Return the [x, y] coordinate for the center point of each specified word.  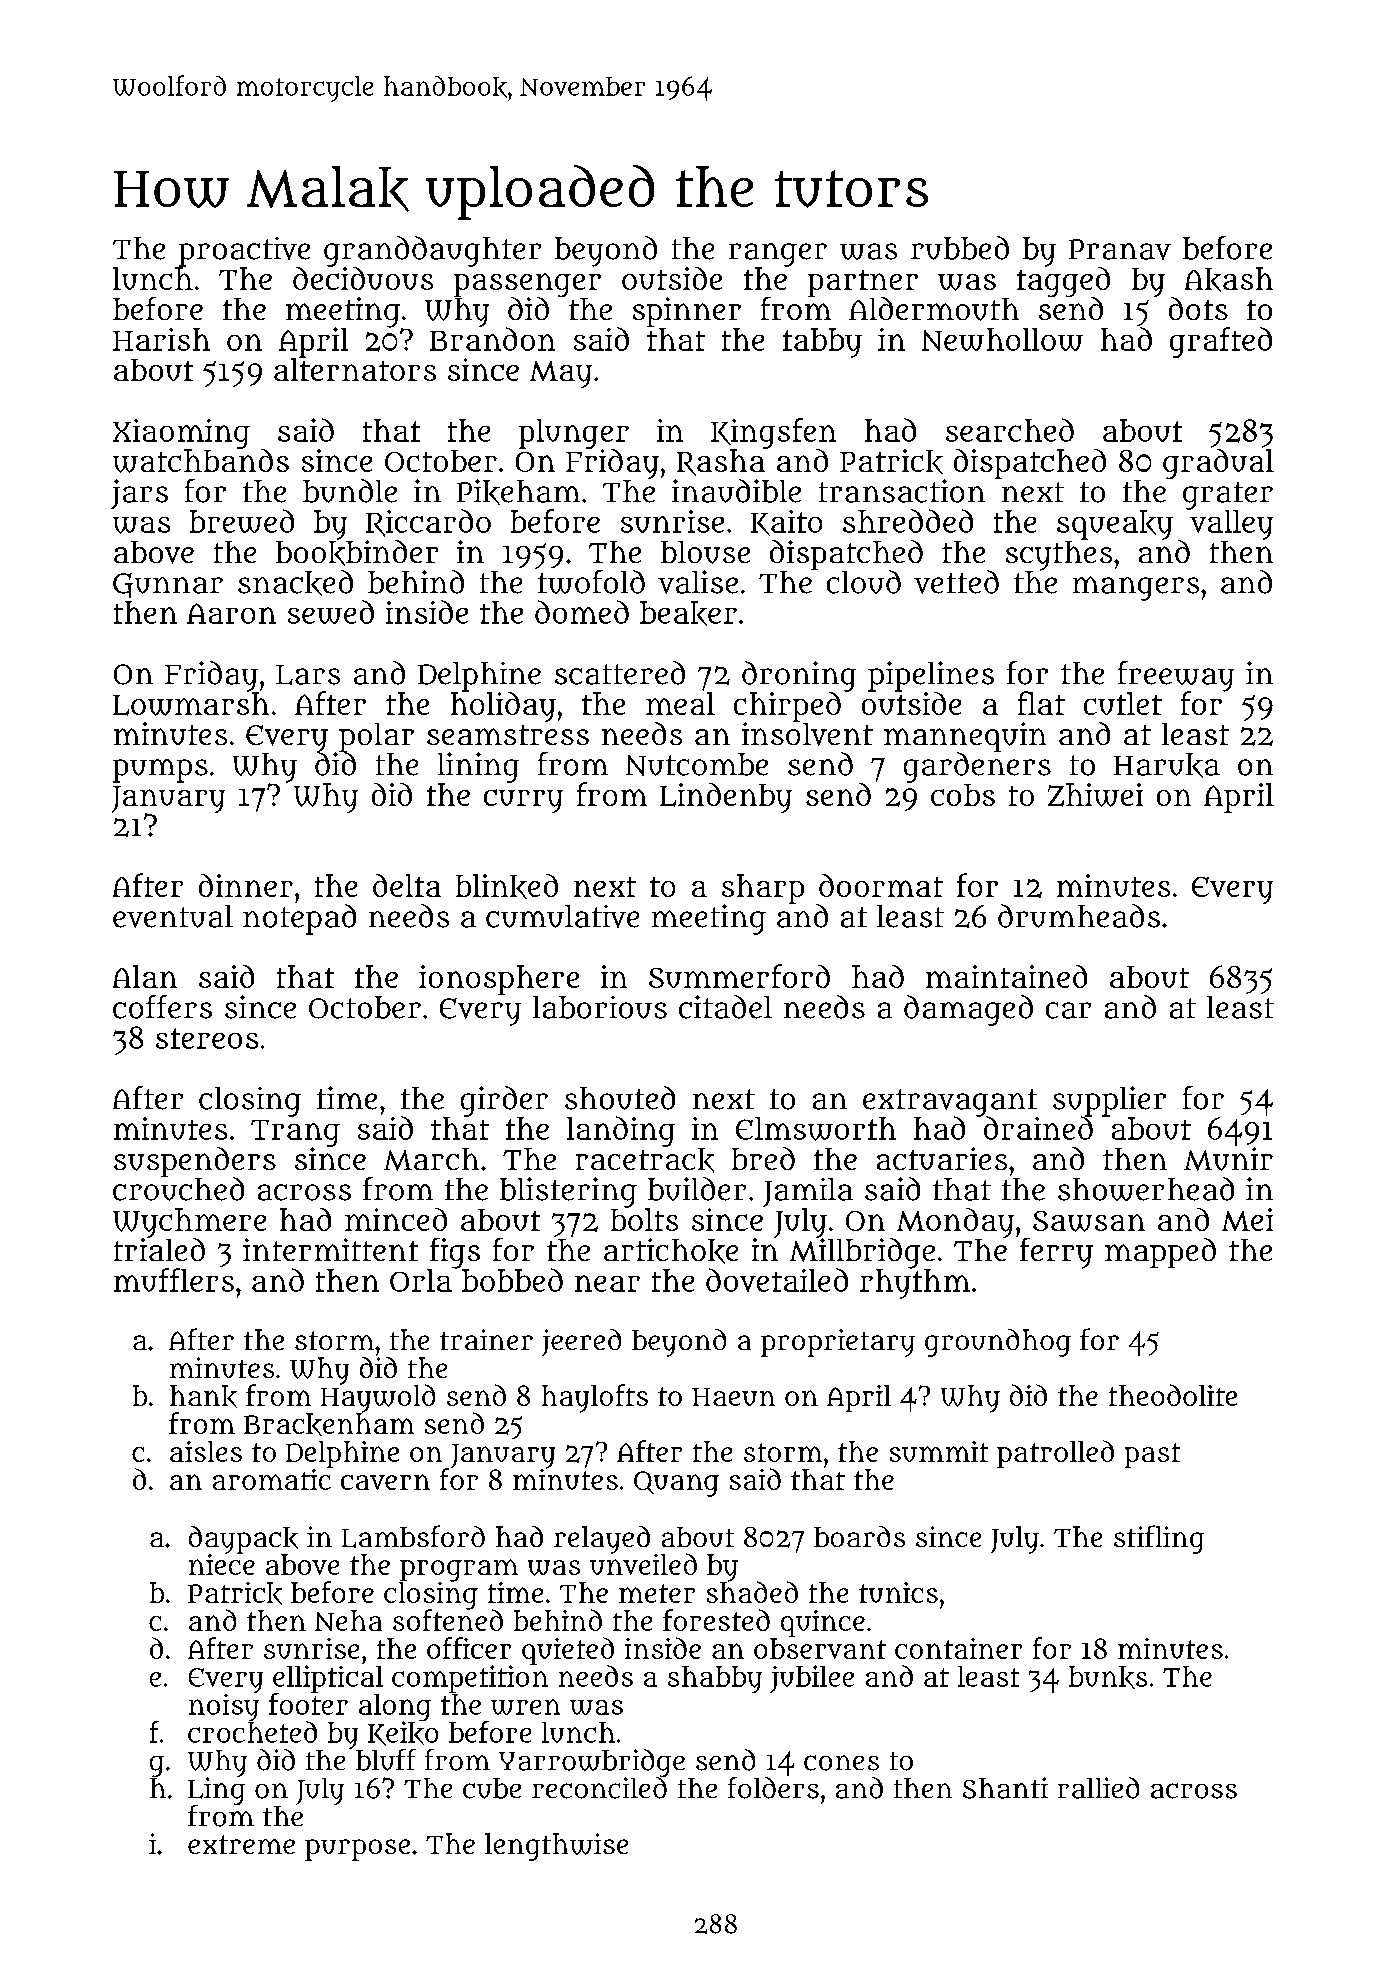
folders [773, 1788]
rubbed [960, 248]
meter [657, 1593]
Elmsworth [816, 1129]
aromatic [272, 1479]
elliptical [328, 1679]
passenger [527, 285]
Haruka [1167, 765]
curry [523, 801]
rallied [1098, 1788]
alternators [355, 369]
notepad [299, 919]
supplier [1109, 1101]
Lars [308, 675]
